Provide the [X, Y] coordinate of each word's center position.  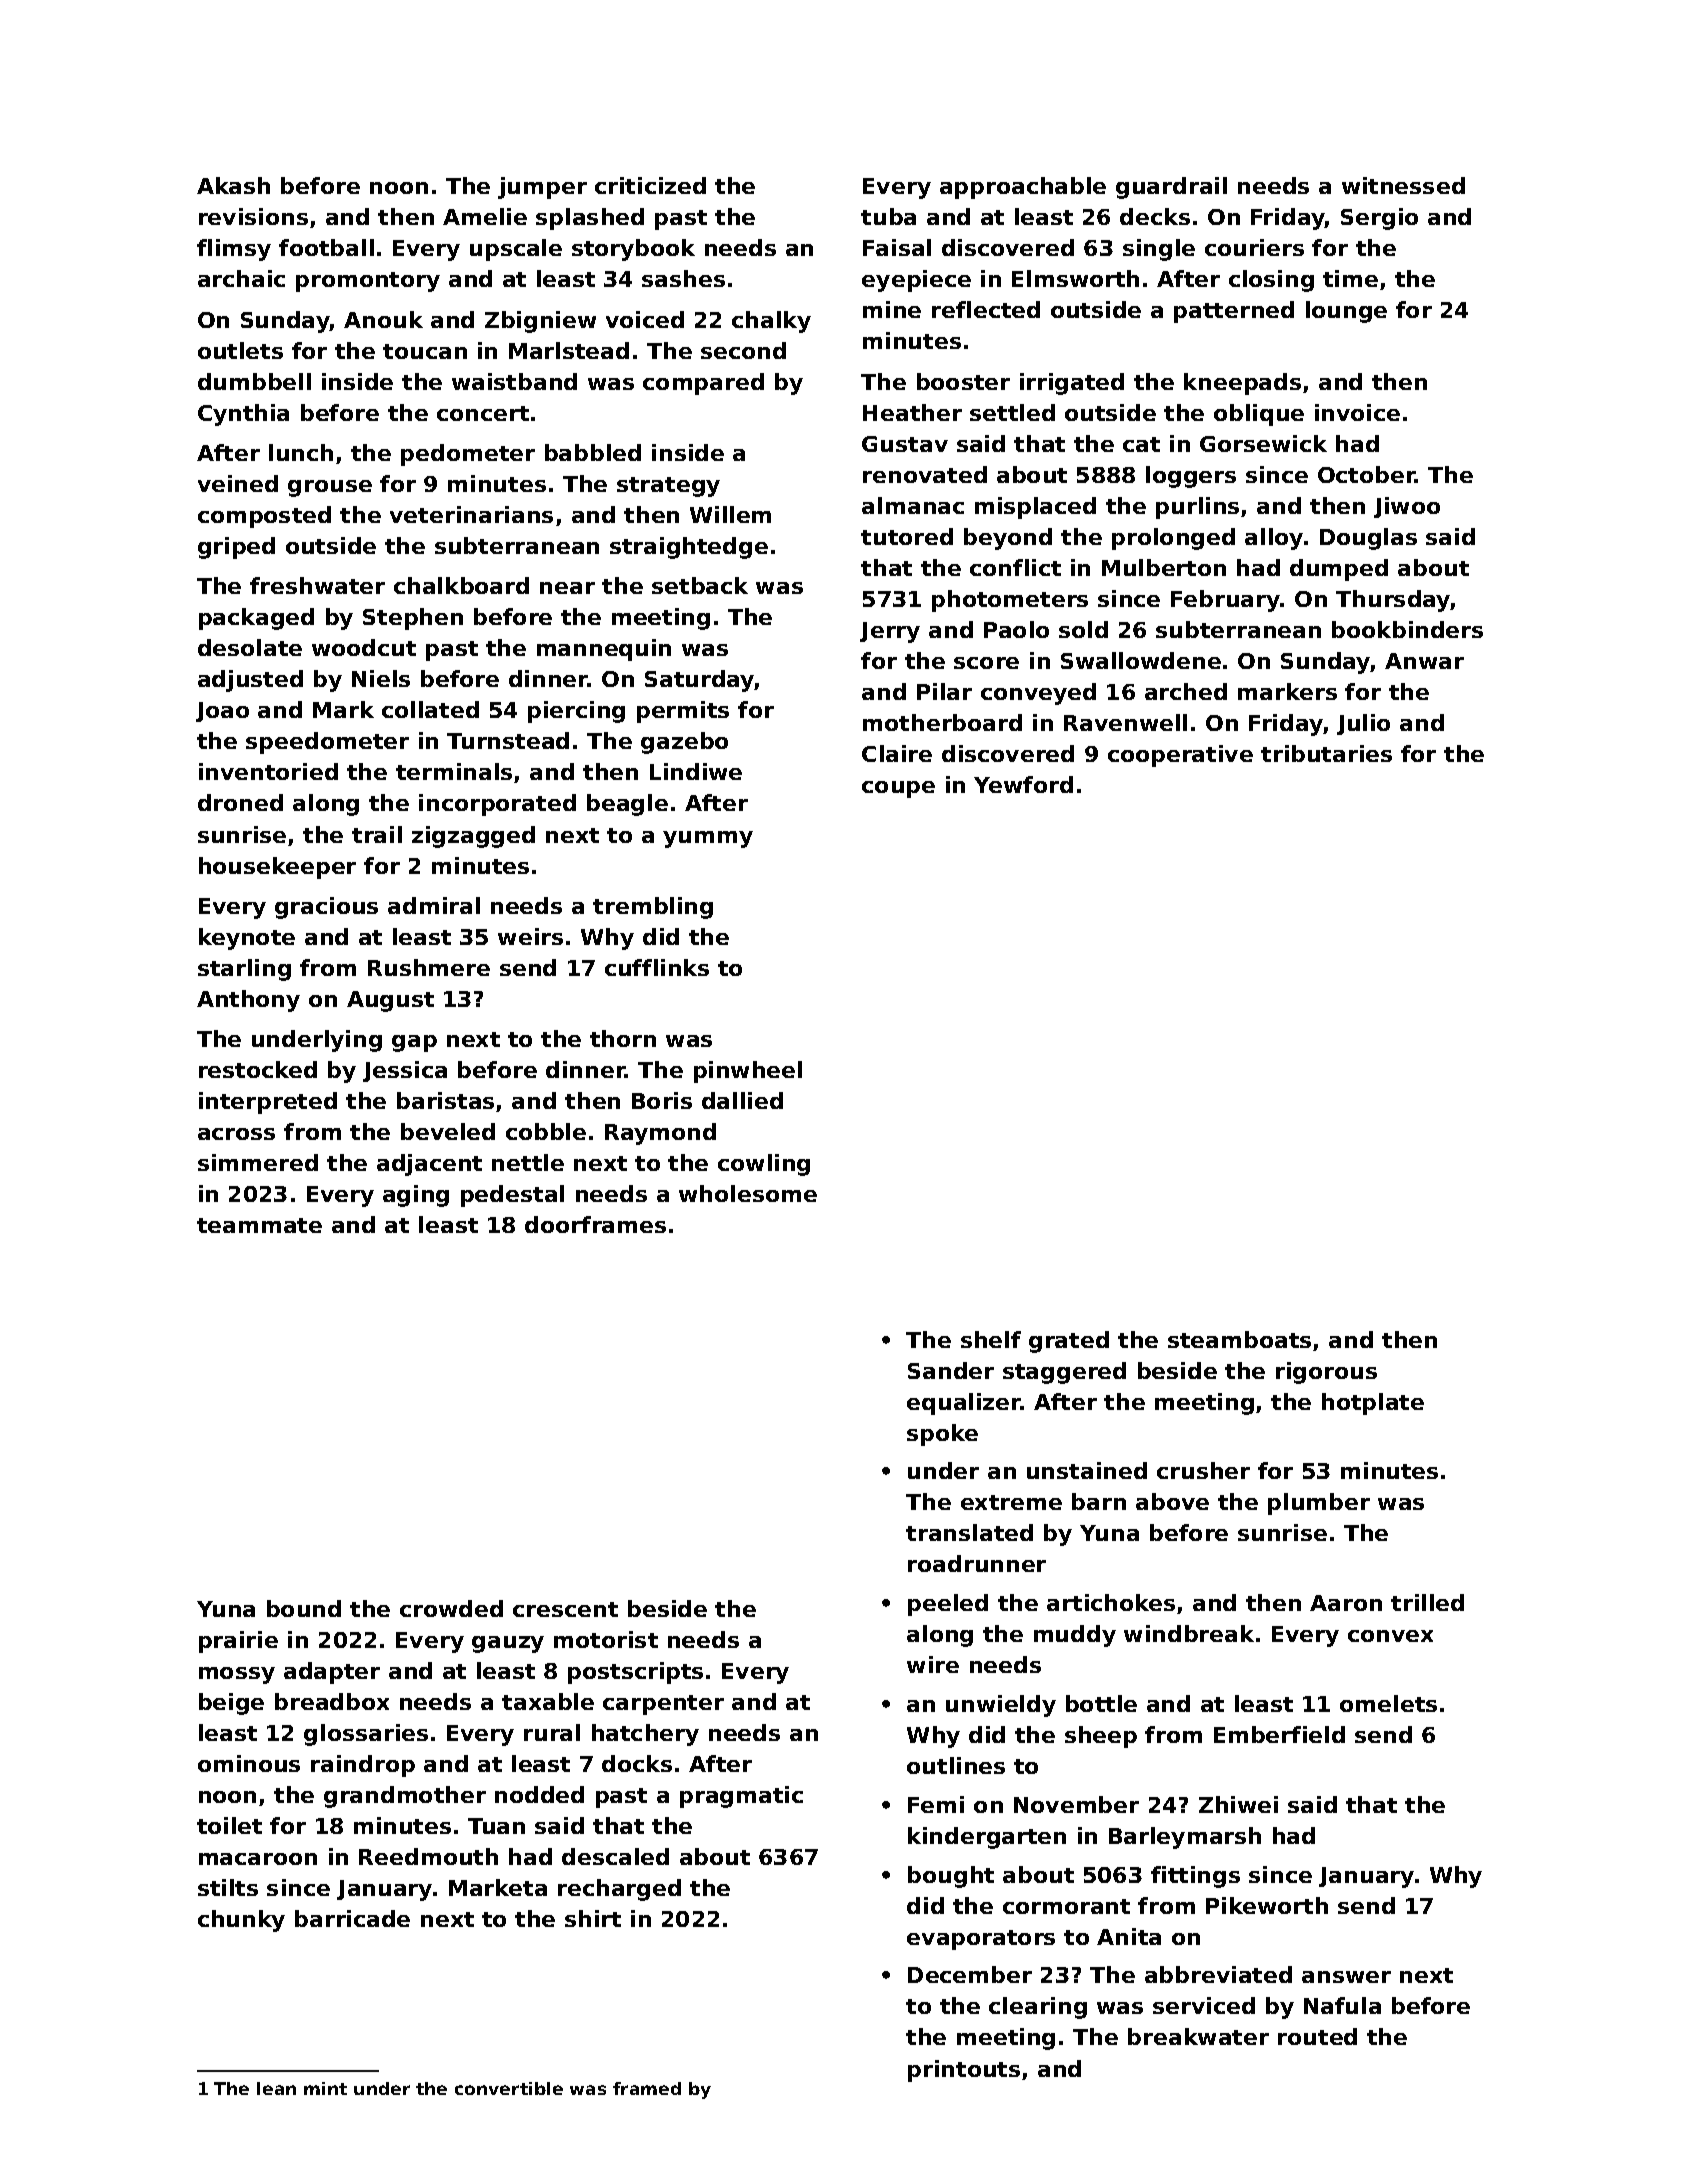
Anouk [383, 319]
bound [304, 1608]
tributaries [1326, 753]
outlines [956, 1765]
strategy [668, 487]
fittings [1195, 1877]
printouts [964, 2071]
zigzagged [473, 837]
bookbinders [1407, 629]
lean [276, 2088]
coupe [898, 789]
